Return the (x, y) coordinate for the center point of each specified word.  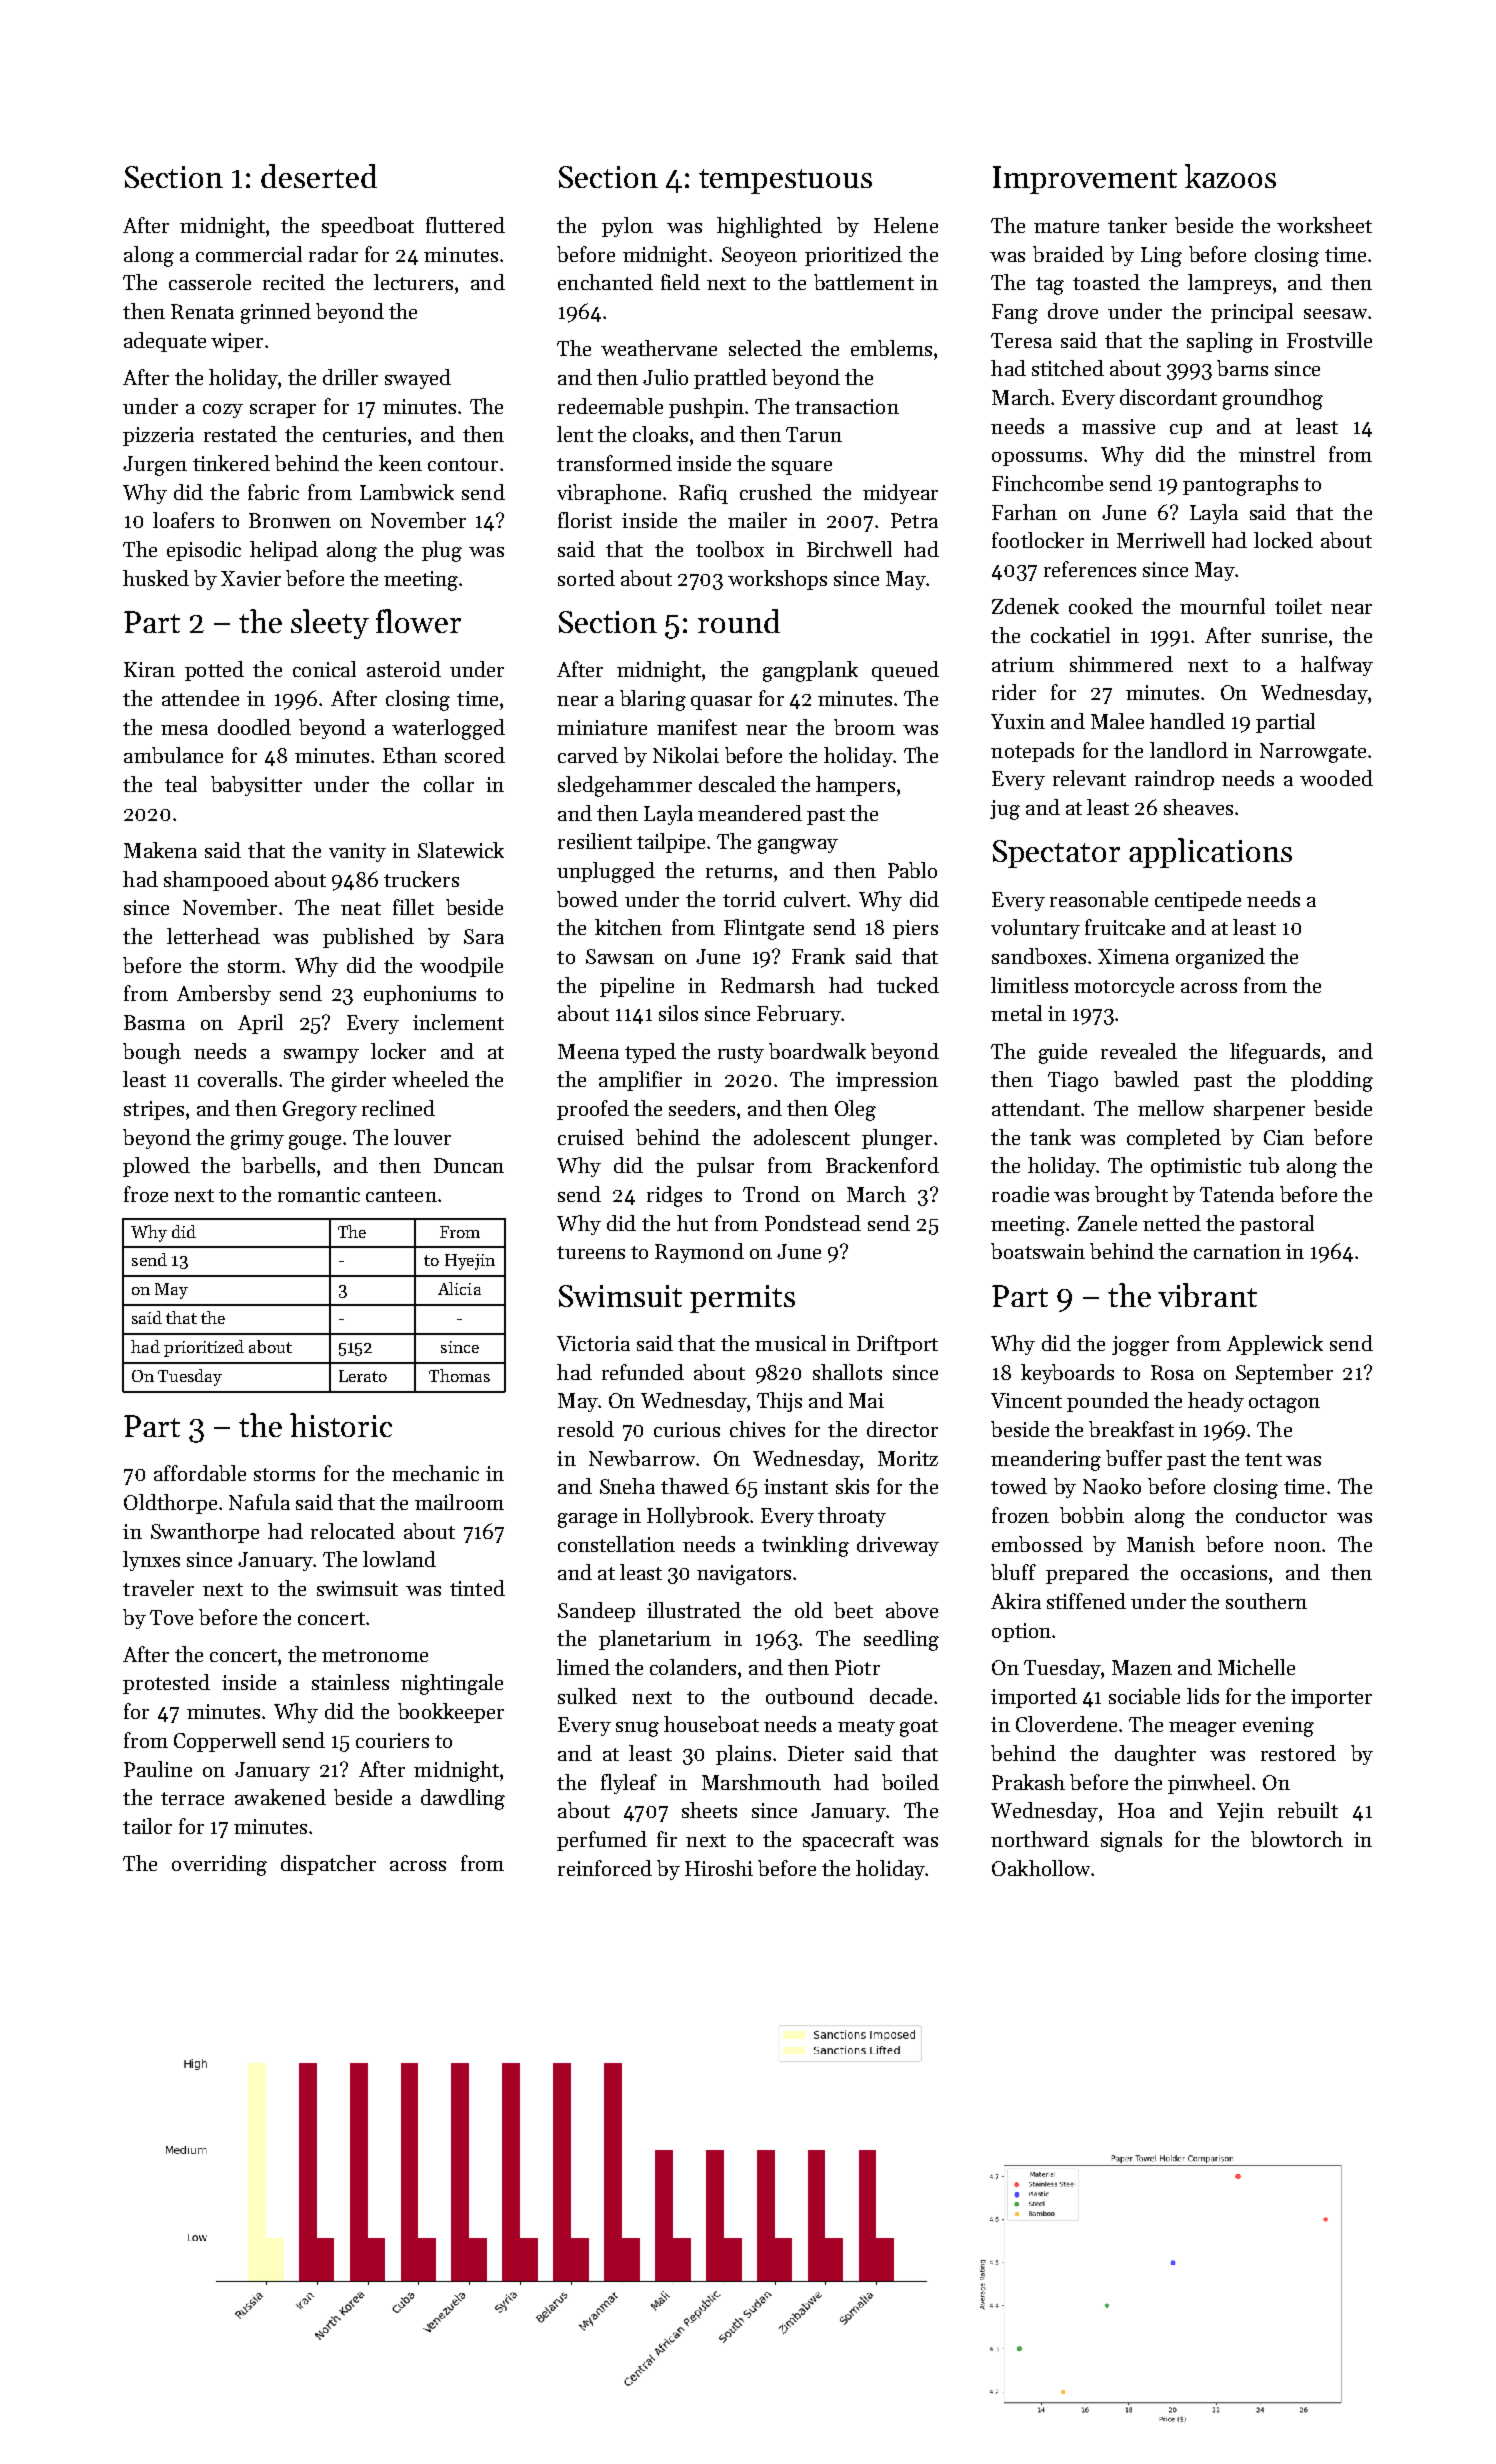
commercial (249, 254)
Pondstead (813, 1223)
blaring (653, 700)
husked (156, 578)
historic (341, 1425)
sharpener (1259, 1110)
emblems (891, 348)
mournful (1222, 606)
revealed (1139, 1051)
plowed (156, 1167)
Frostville (1329, 340)
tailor (147, 1826)
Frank (818, 956)
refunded (643, 1372)
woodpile (461, 967)
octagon (1284, 1404)
